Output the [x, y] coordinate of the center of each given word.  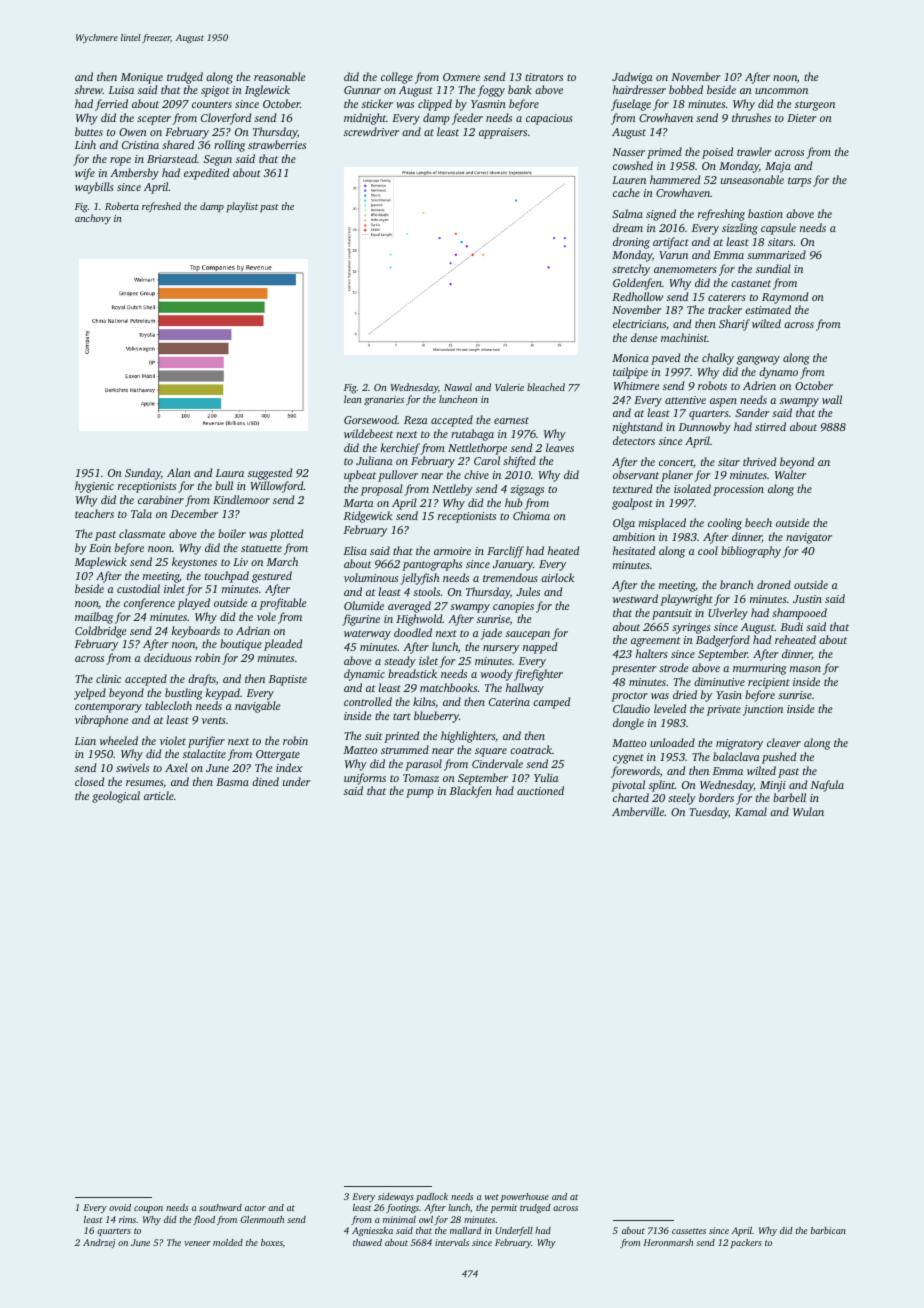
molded [228, 1242]
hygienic [94, 487]
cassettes [689, 1231]
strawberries [277, 144]
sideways [396, 1197]
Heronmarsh [668, 1242]
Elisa [355, 550]
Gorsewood [371, 419]
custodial [138, 588]
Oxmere [461, 77]
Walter [791, 474]
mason [805, 669]
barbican [828, 1230]
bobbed [686, 89]
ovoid [120, 1207]
